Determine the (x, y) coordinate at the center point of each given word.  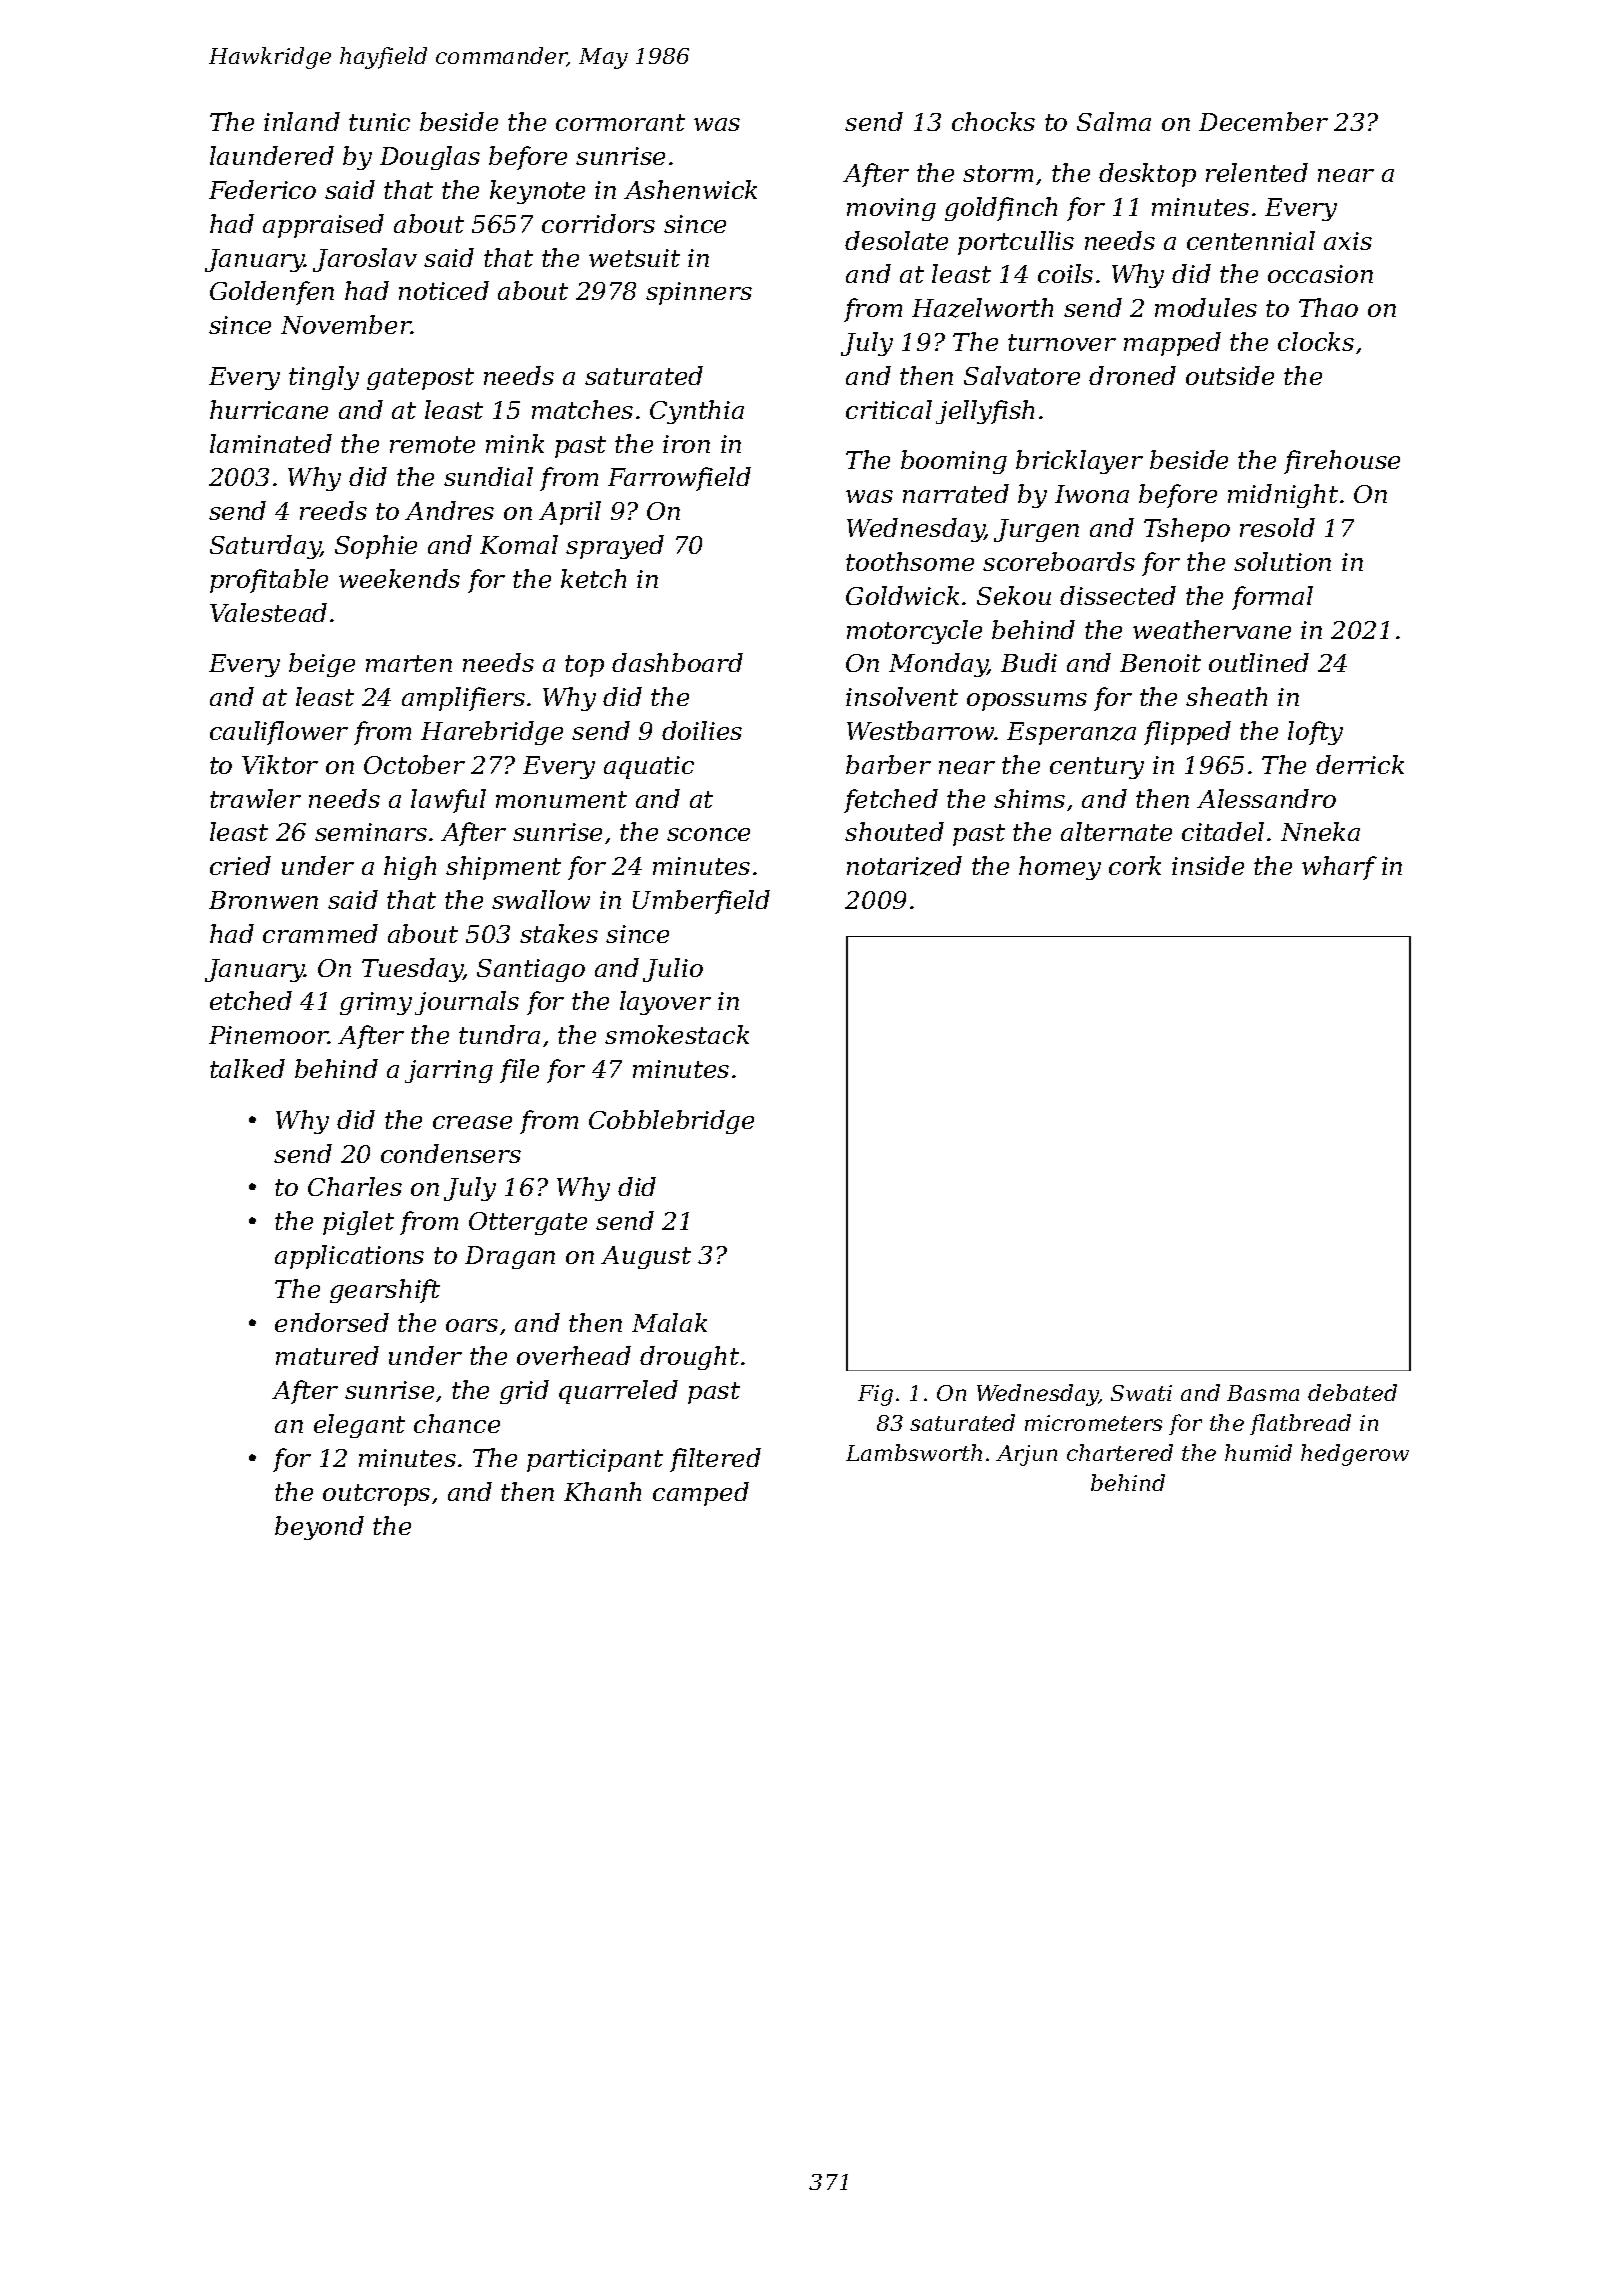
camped (701, 1494)
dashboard (677, 662)
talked (247, 1068)
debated (1352, 1392)
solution (1282, 561)
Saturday (265, 547)
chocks (993, 121)
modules (1206, 307)
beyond (319, 1528)
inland (302, 121)
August (646, 1257)
